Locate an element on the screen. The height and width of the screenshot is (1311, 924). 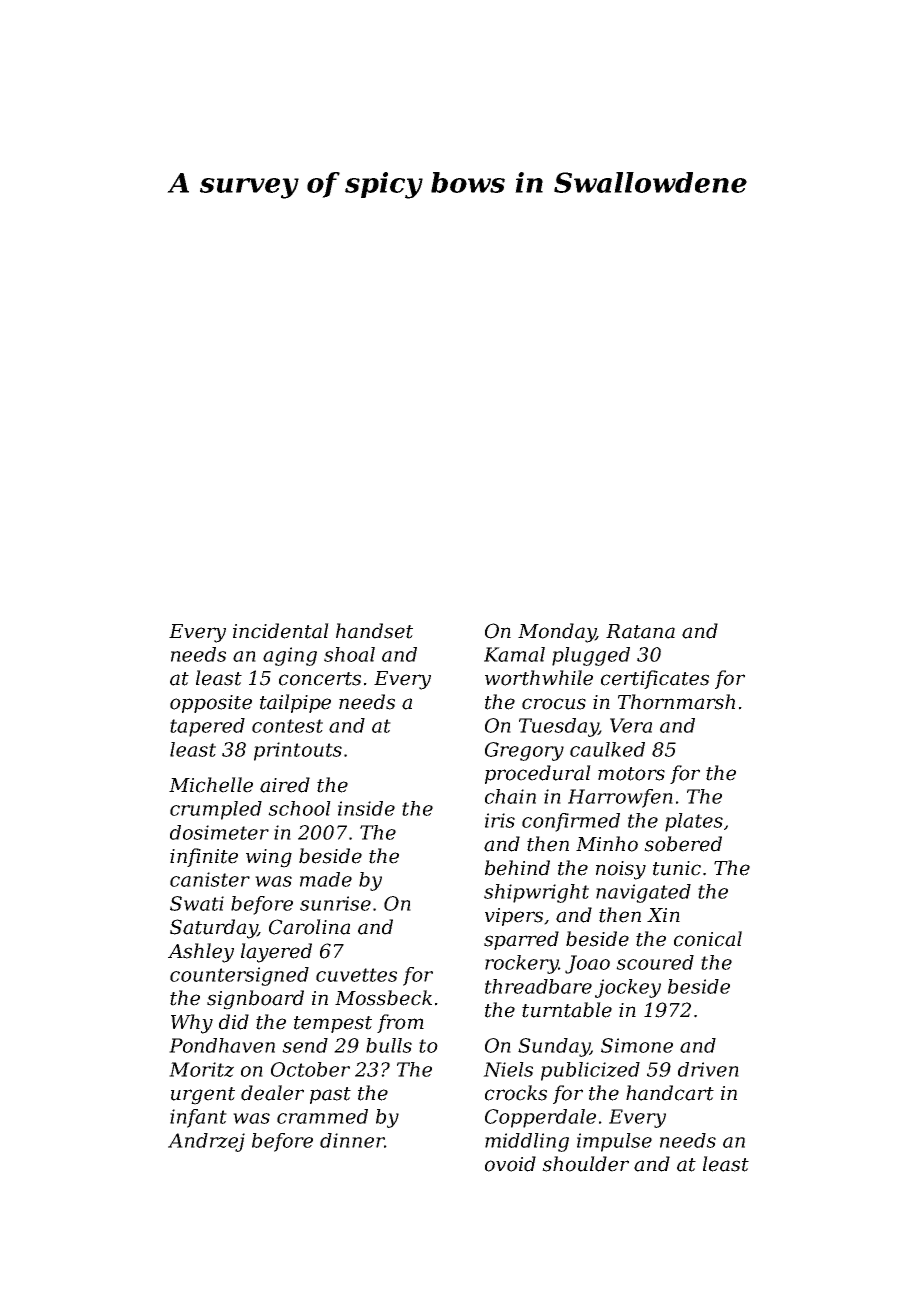
opposite is located at coordinates (211, 704).
